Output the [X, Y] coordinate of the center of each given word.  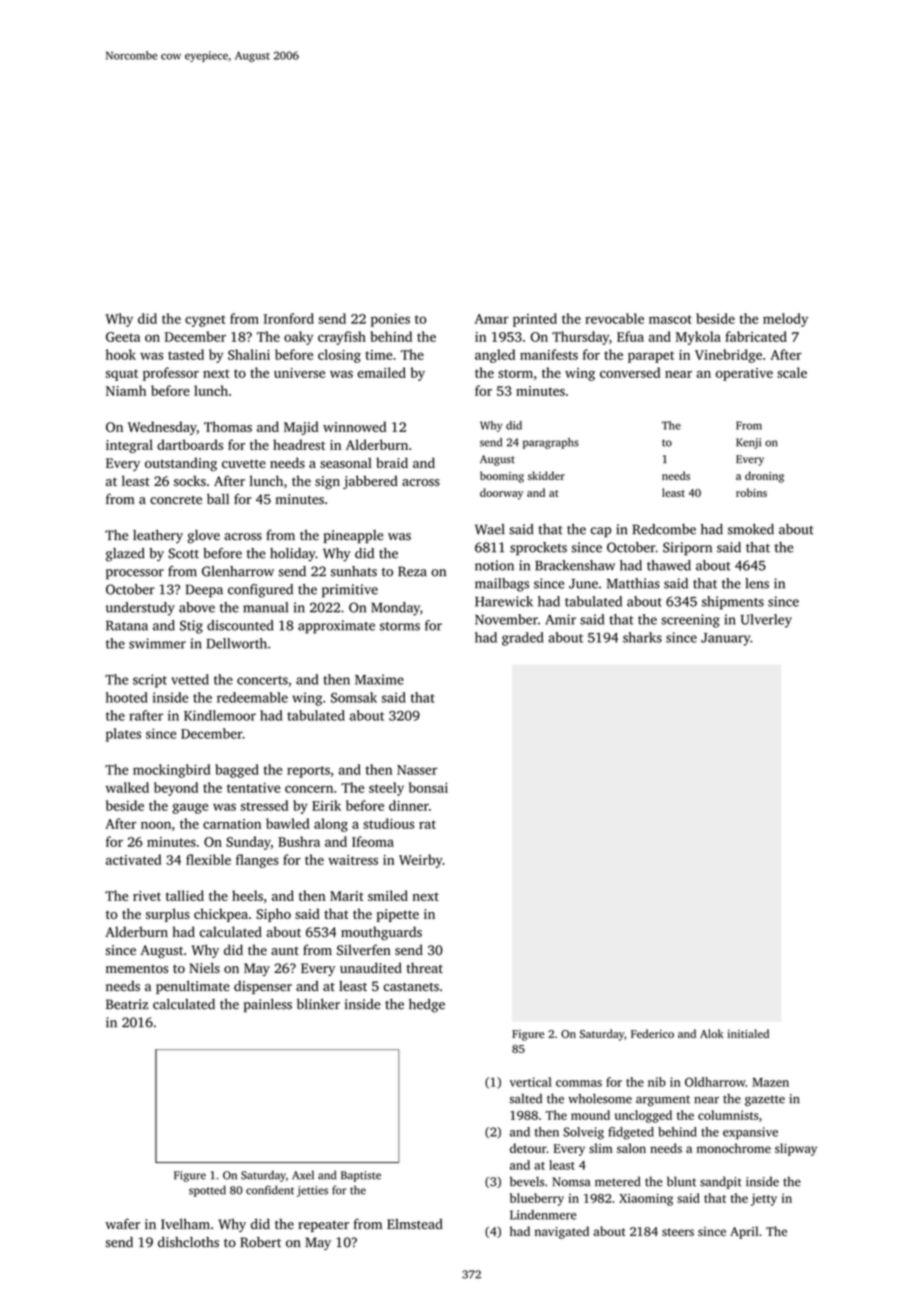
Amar [492, 319]
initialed [748, 1033]
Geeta [123, 337]
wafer [122, 1223]
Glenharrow [238, 571]
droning [764, 477]
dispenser [263, 987]
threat [424, 968]
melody [785, 320]
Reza [412, 571]
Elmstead [415, 1224]
